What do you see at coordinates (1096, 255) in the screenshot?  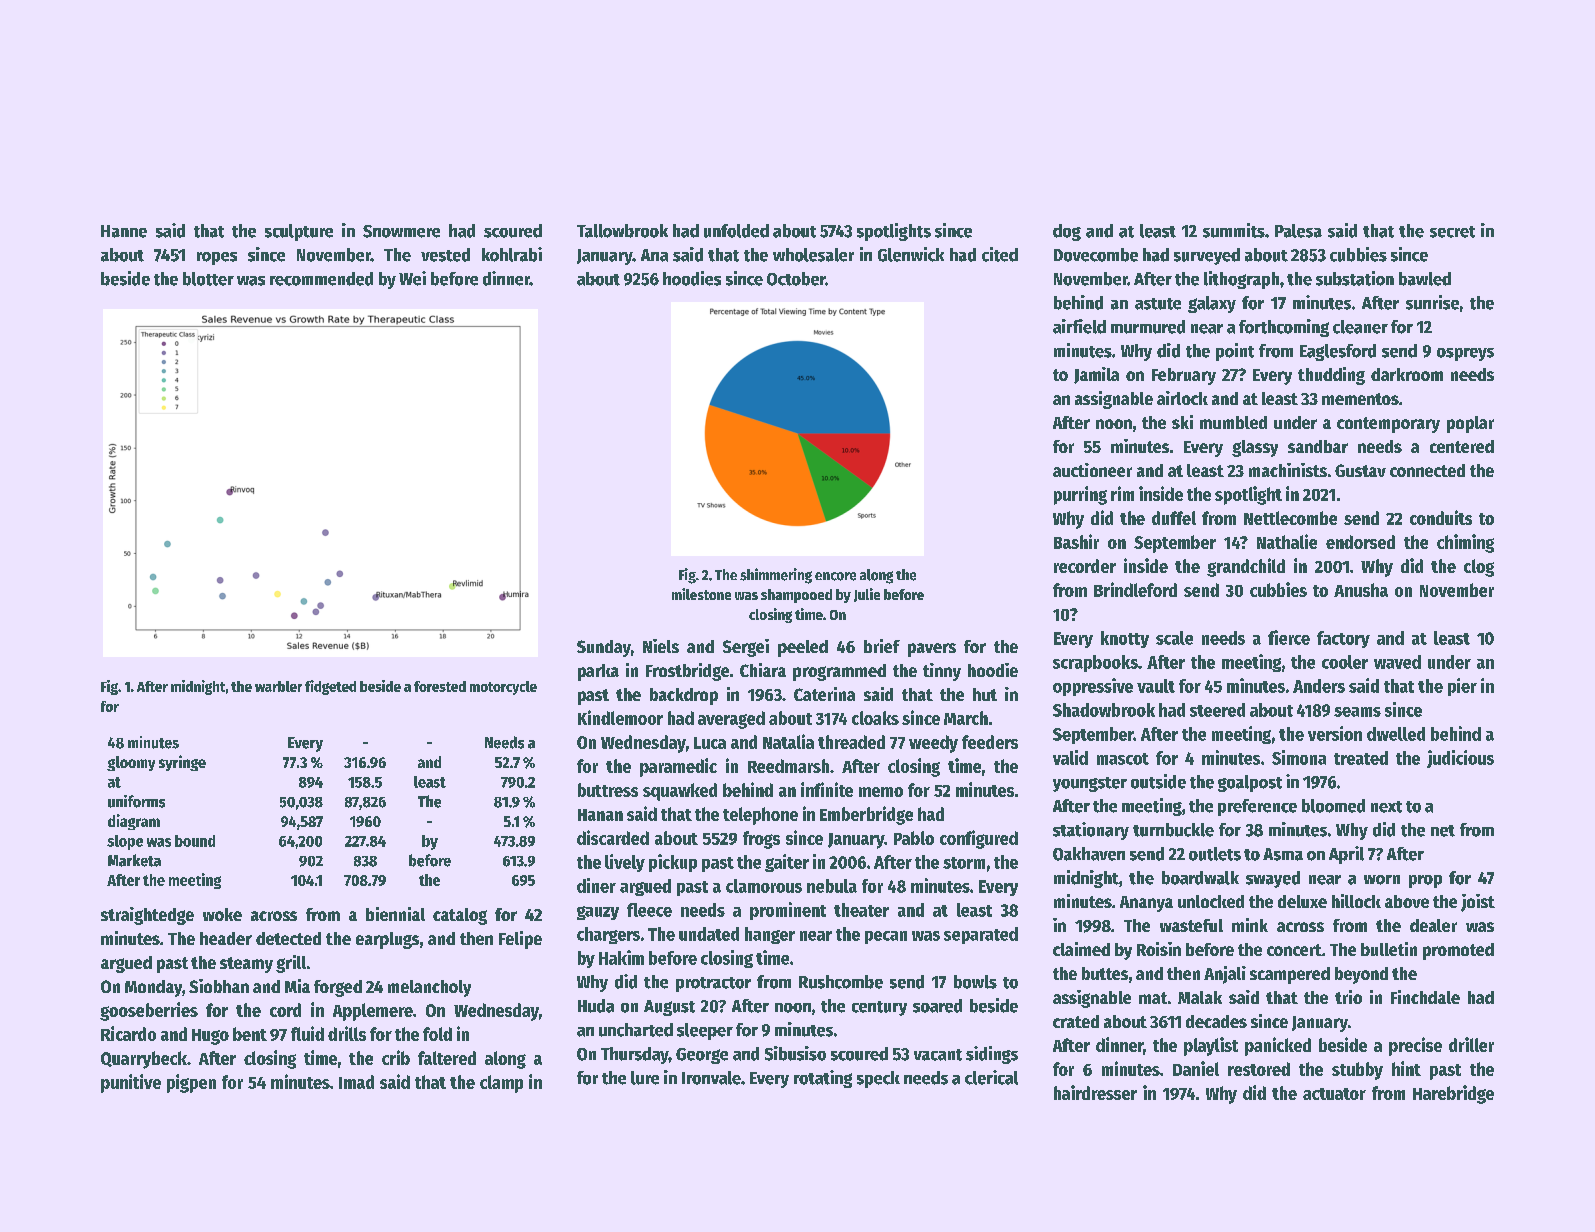 I see `Dovecombe` at bounding box center [1096, 255].
